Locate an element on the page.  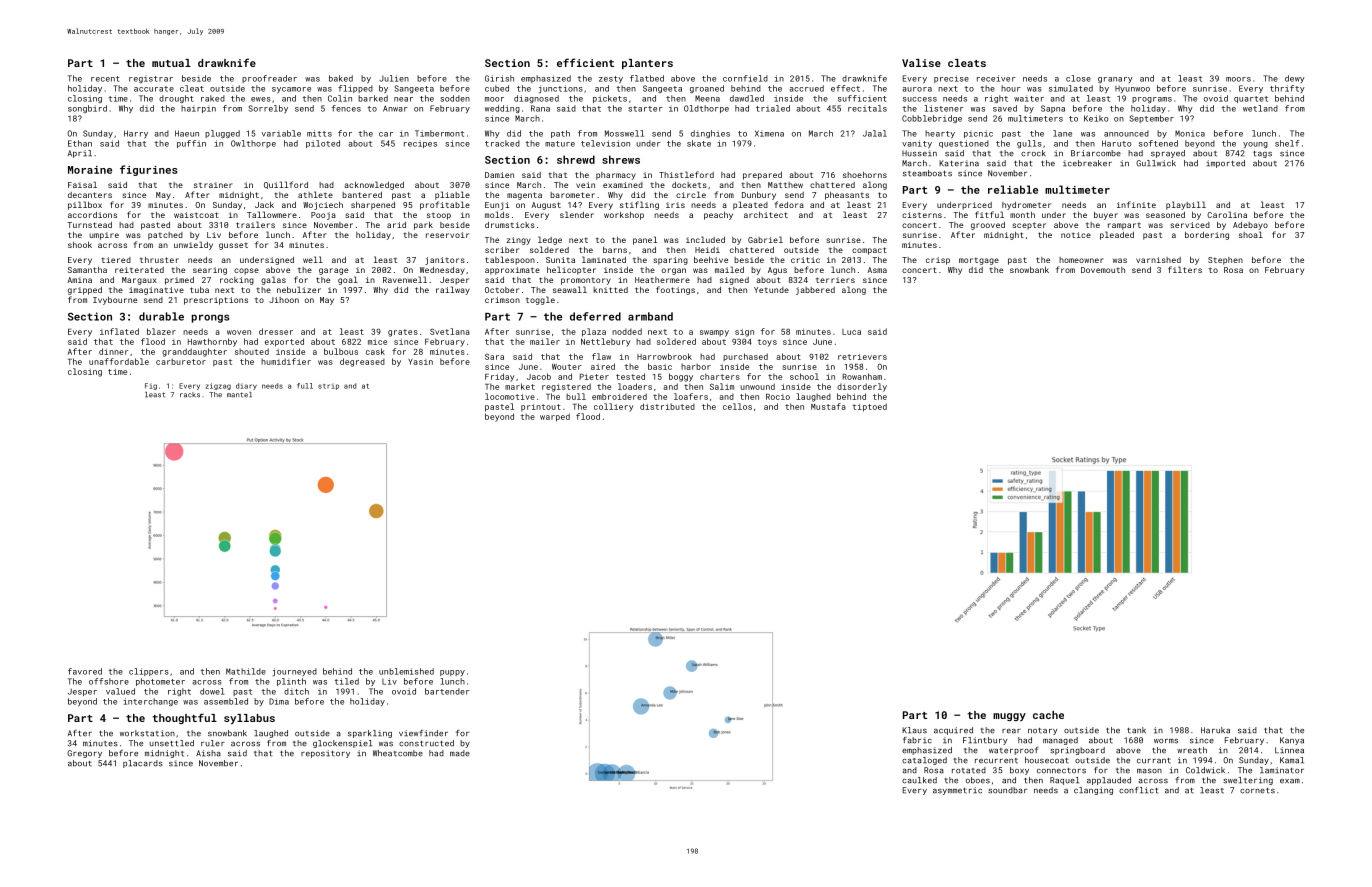
placards is located at coordinates (142, 764).
